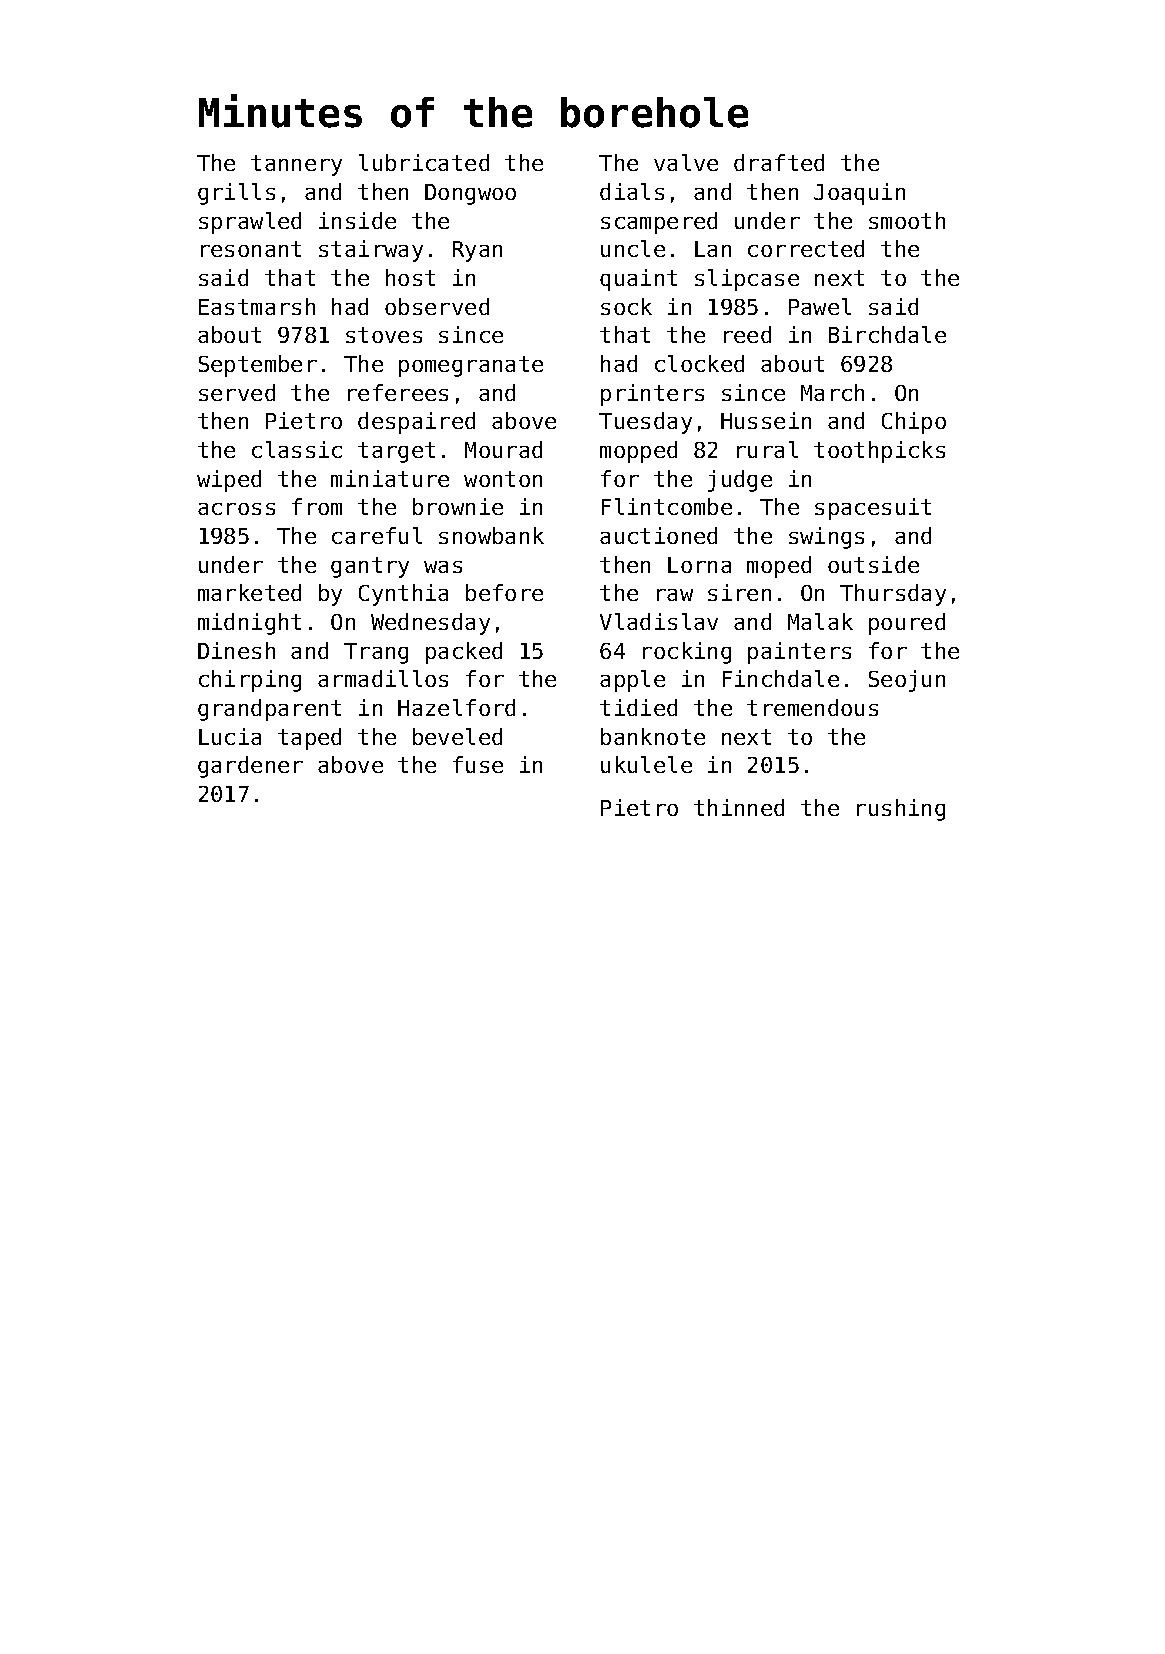 The image size is (1165, 1654). Describe the element at coordinates (779, 567) in the document. I see `moped` at that location.
